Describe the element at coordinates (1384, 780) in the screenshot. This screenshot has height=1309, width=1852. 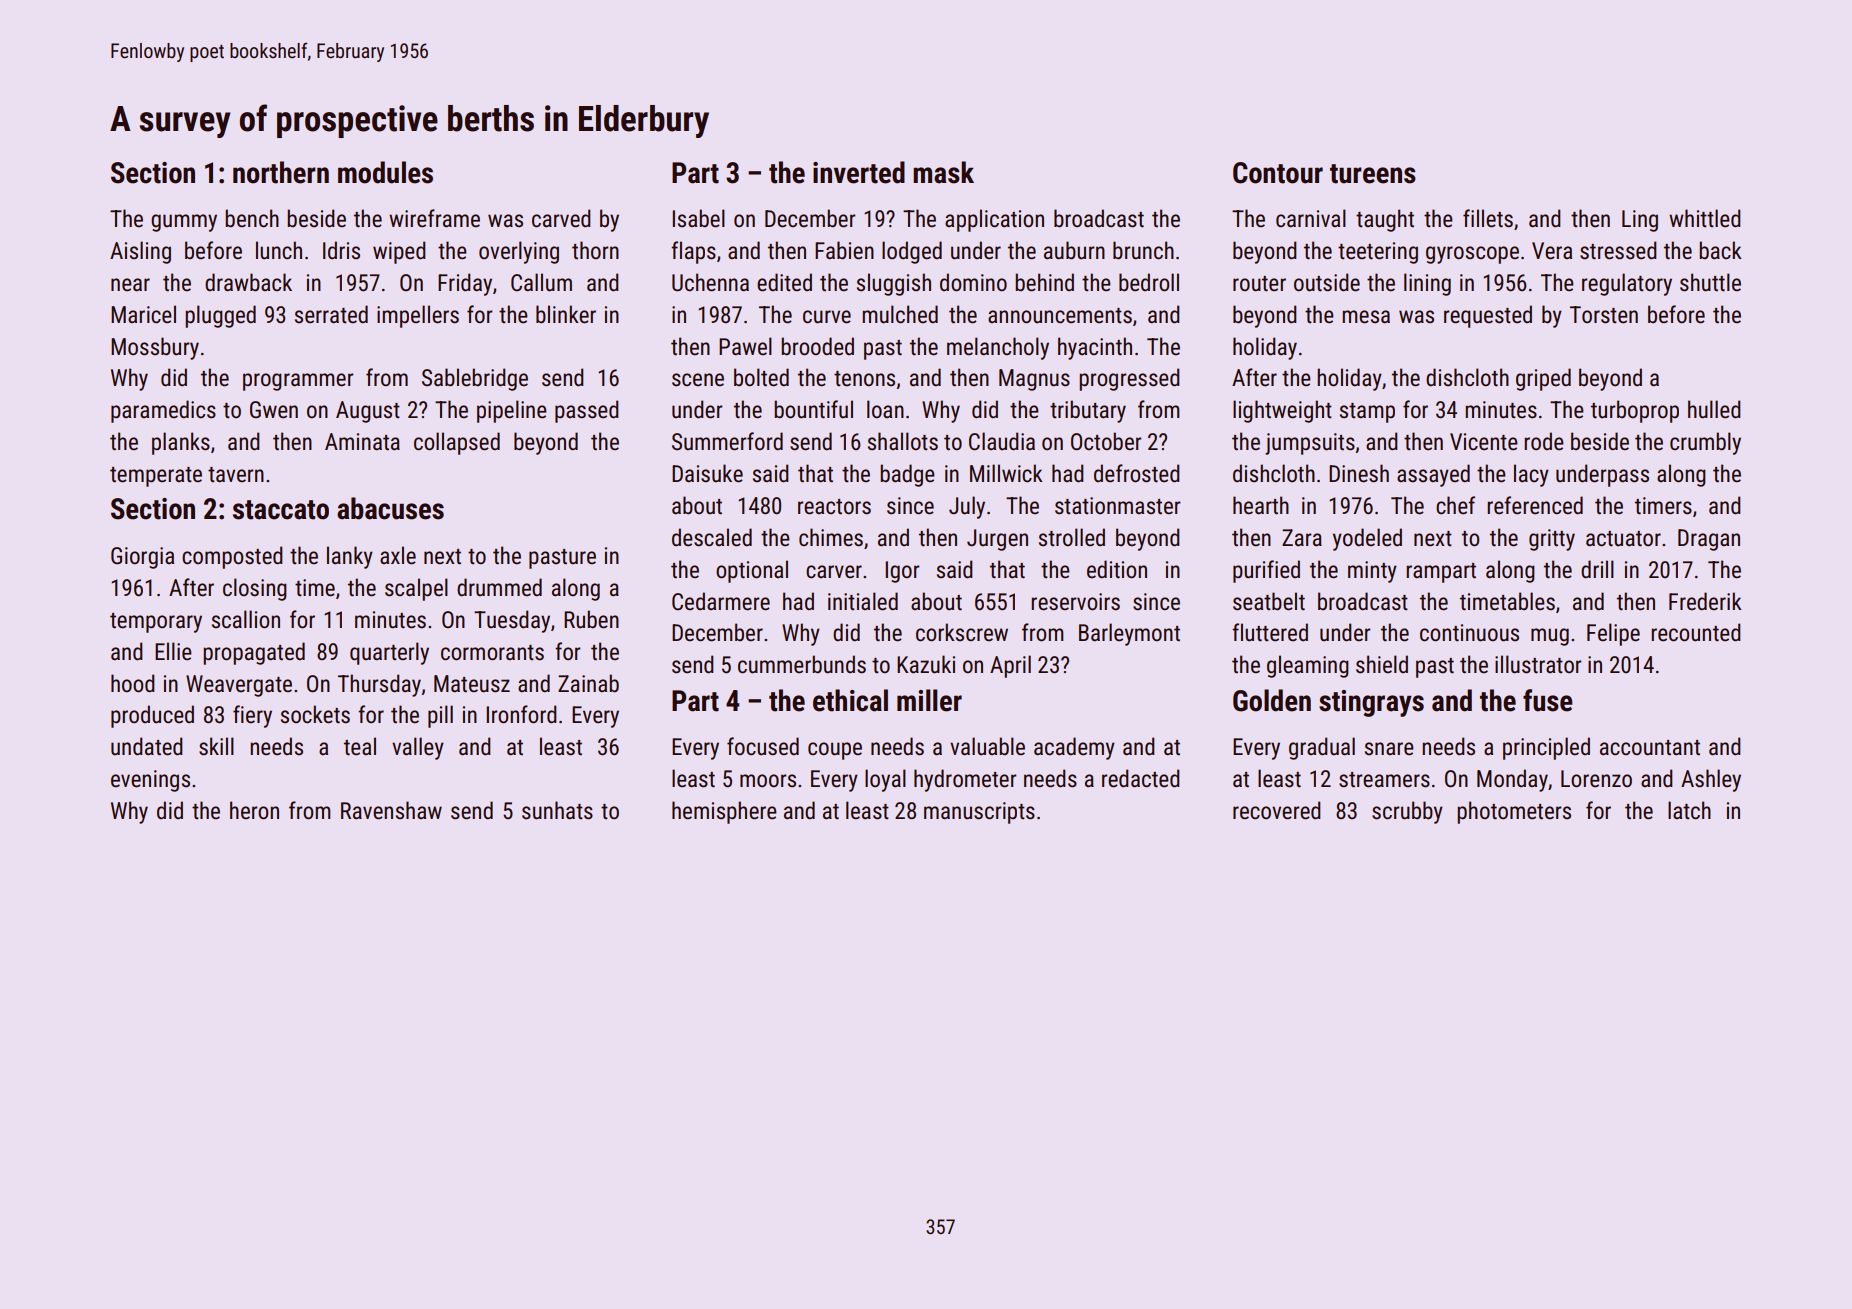
I see `streamers` at that location.
